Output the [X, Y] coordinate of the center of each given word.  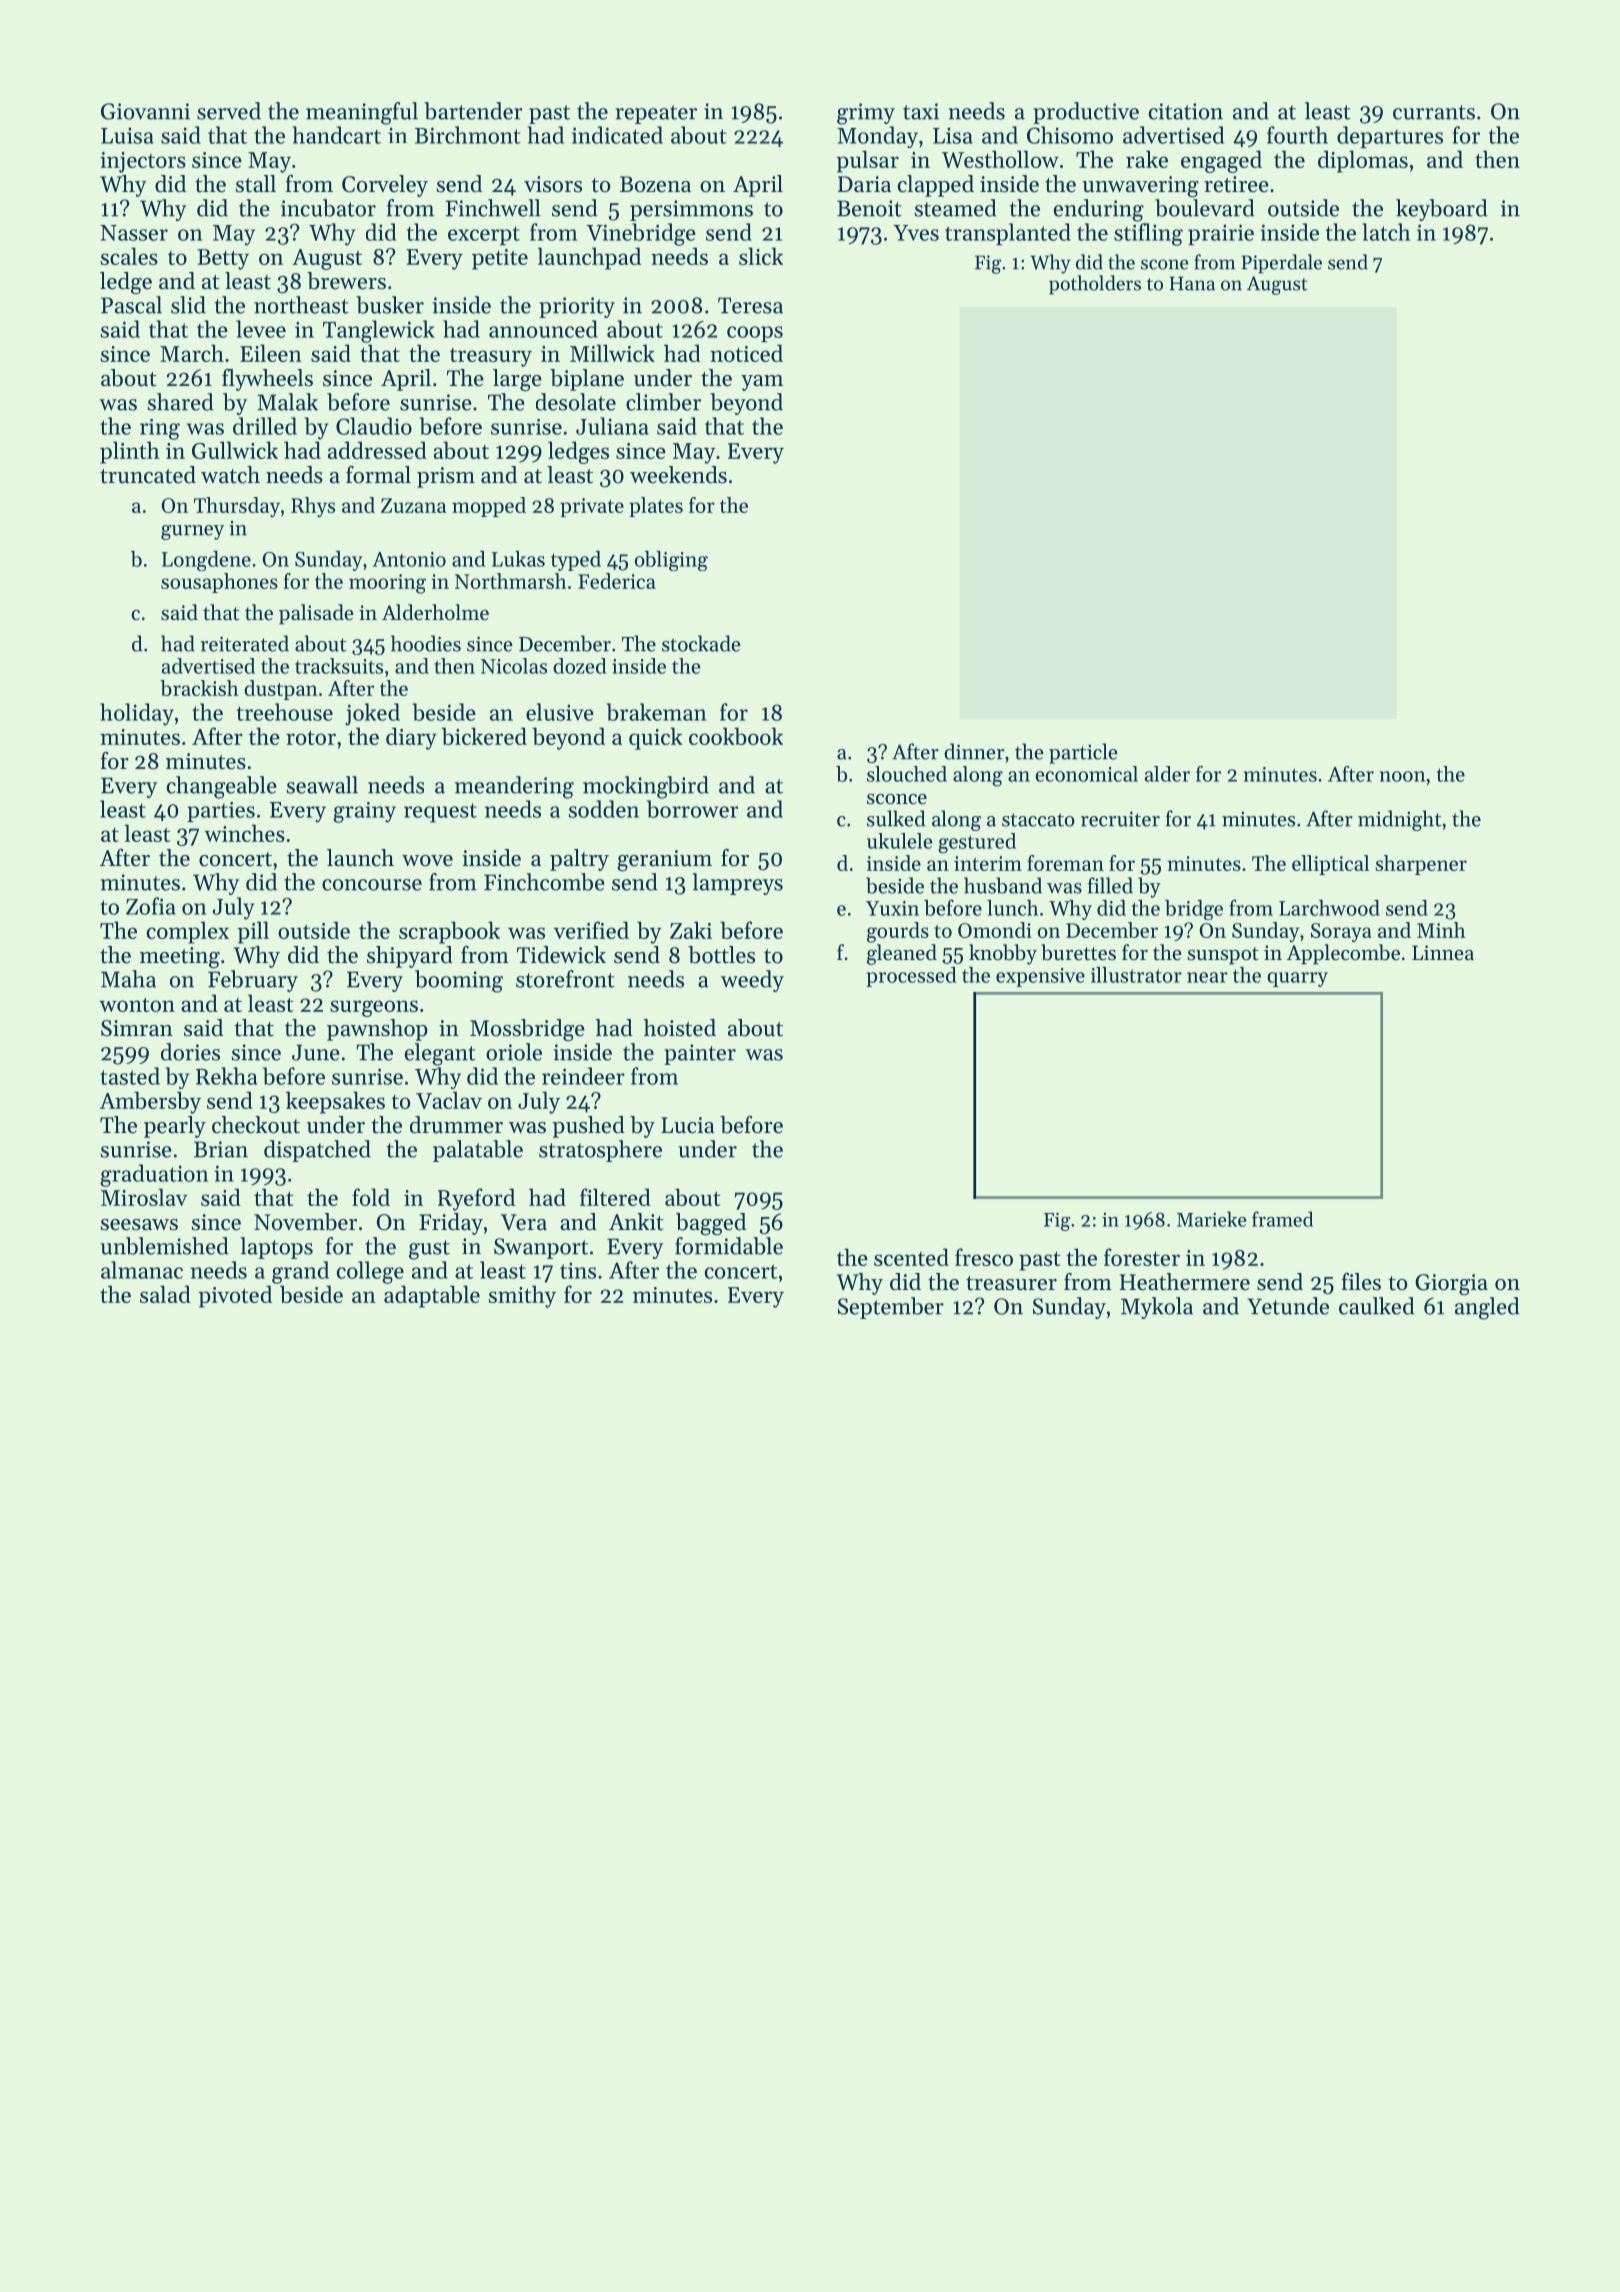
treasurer [1011, 1283]
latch [1386, 232]
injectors [143, 162]
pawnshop [377, 1030]
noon [1402, 776]
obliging [671, 561]
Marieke [1211, 1219]
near [1207, 977]
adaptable [432, 1296]
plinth [130, 452]
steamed [956, 208]
